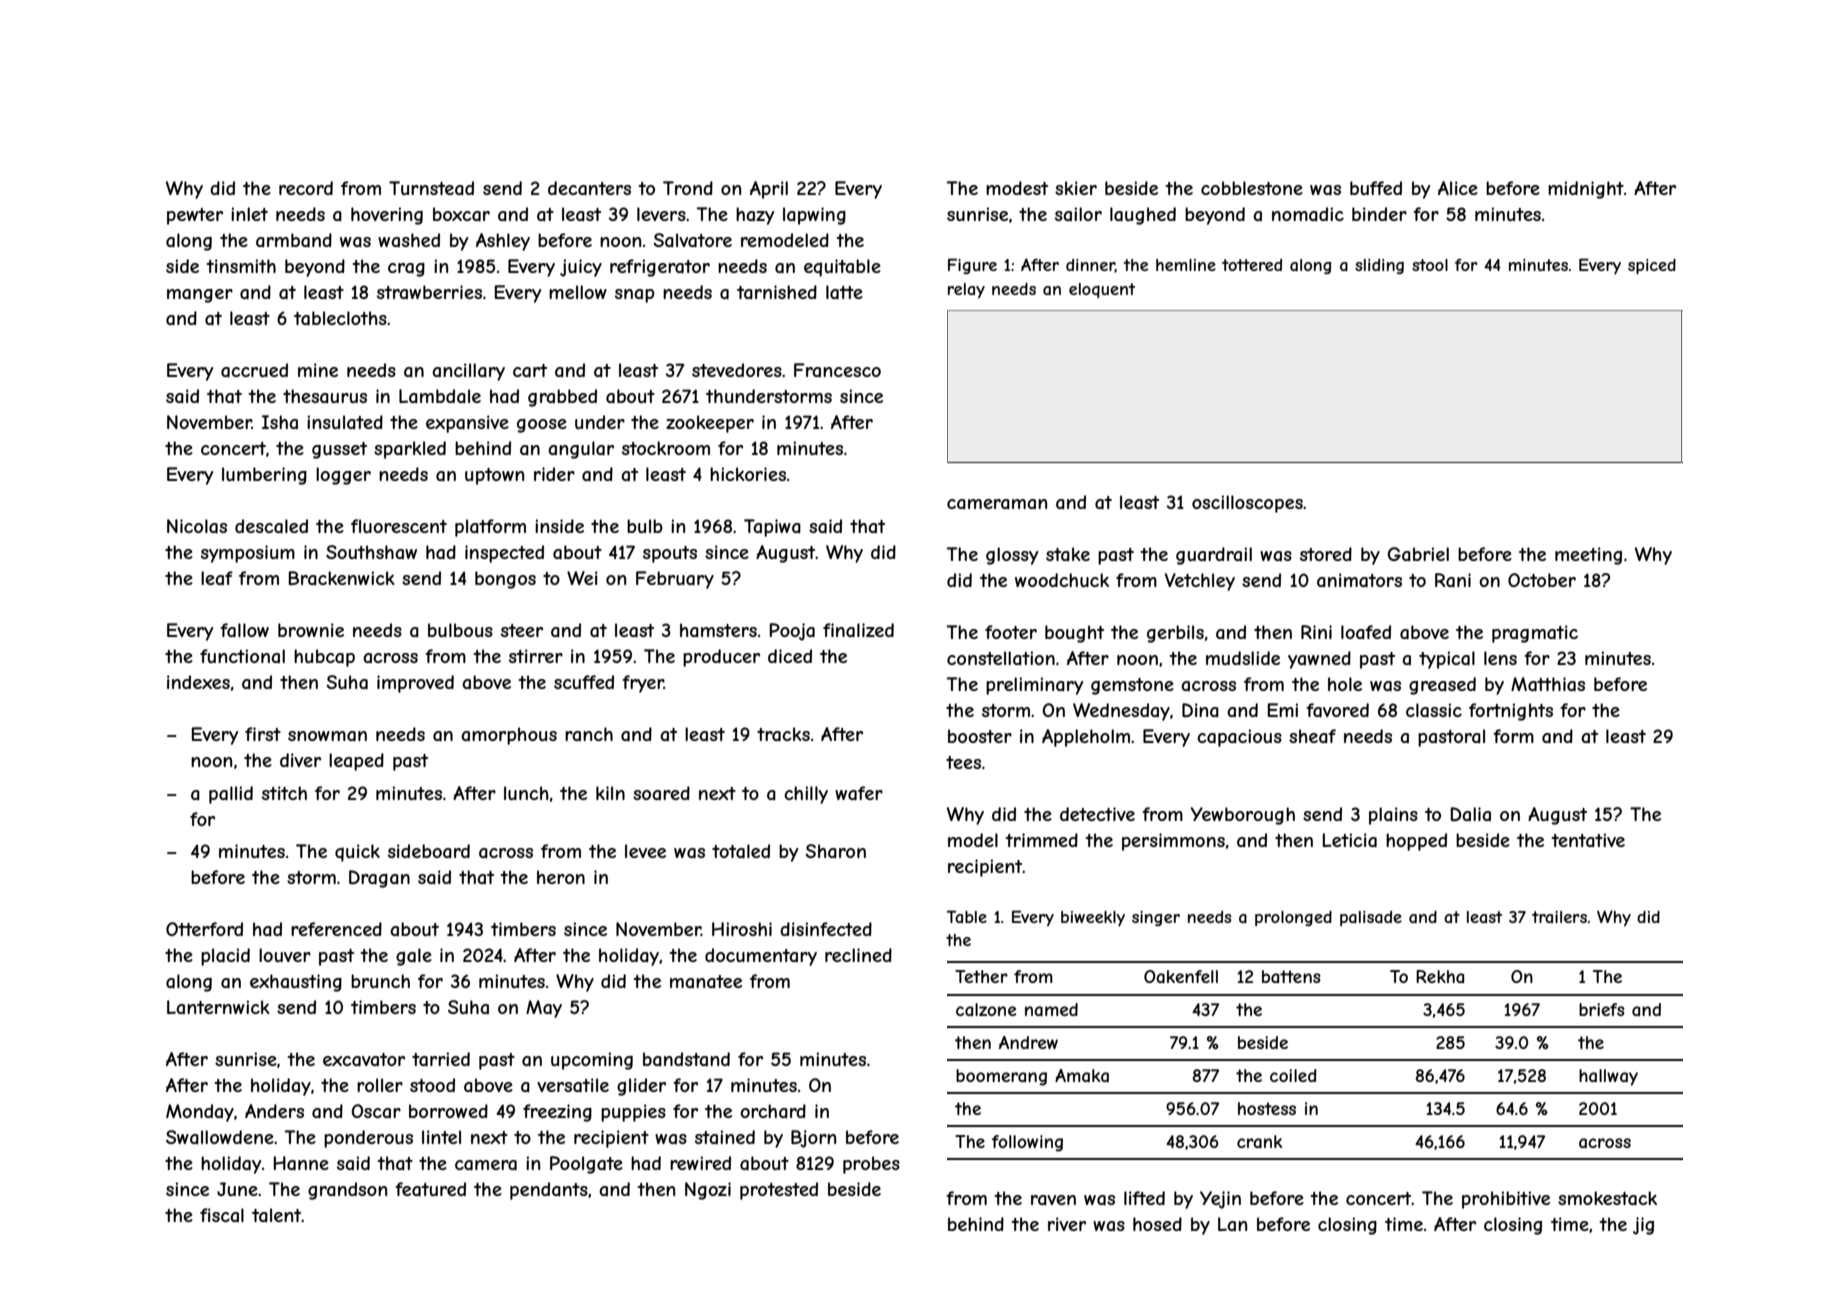 This document has height=1307, width=1848. I want to click on fryer, so click(643, 684).
